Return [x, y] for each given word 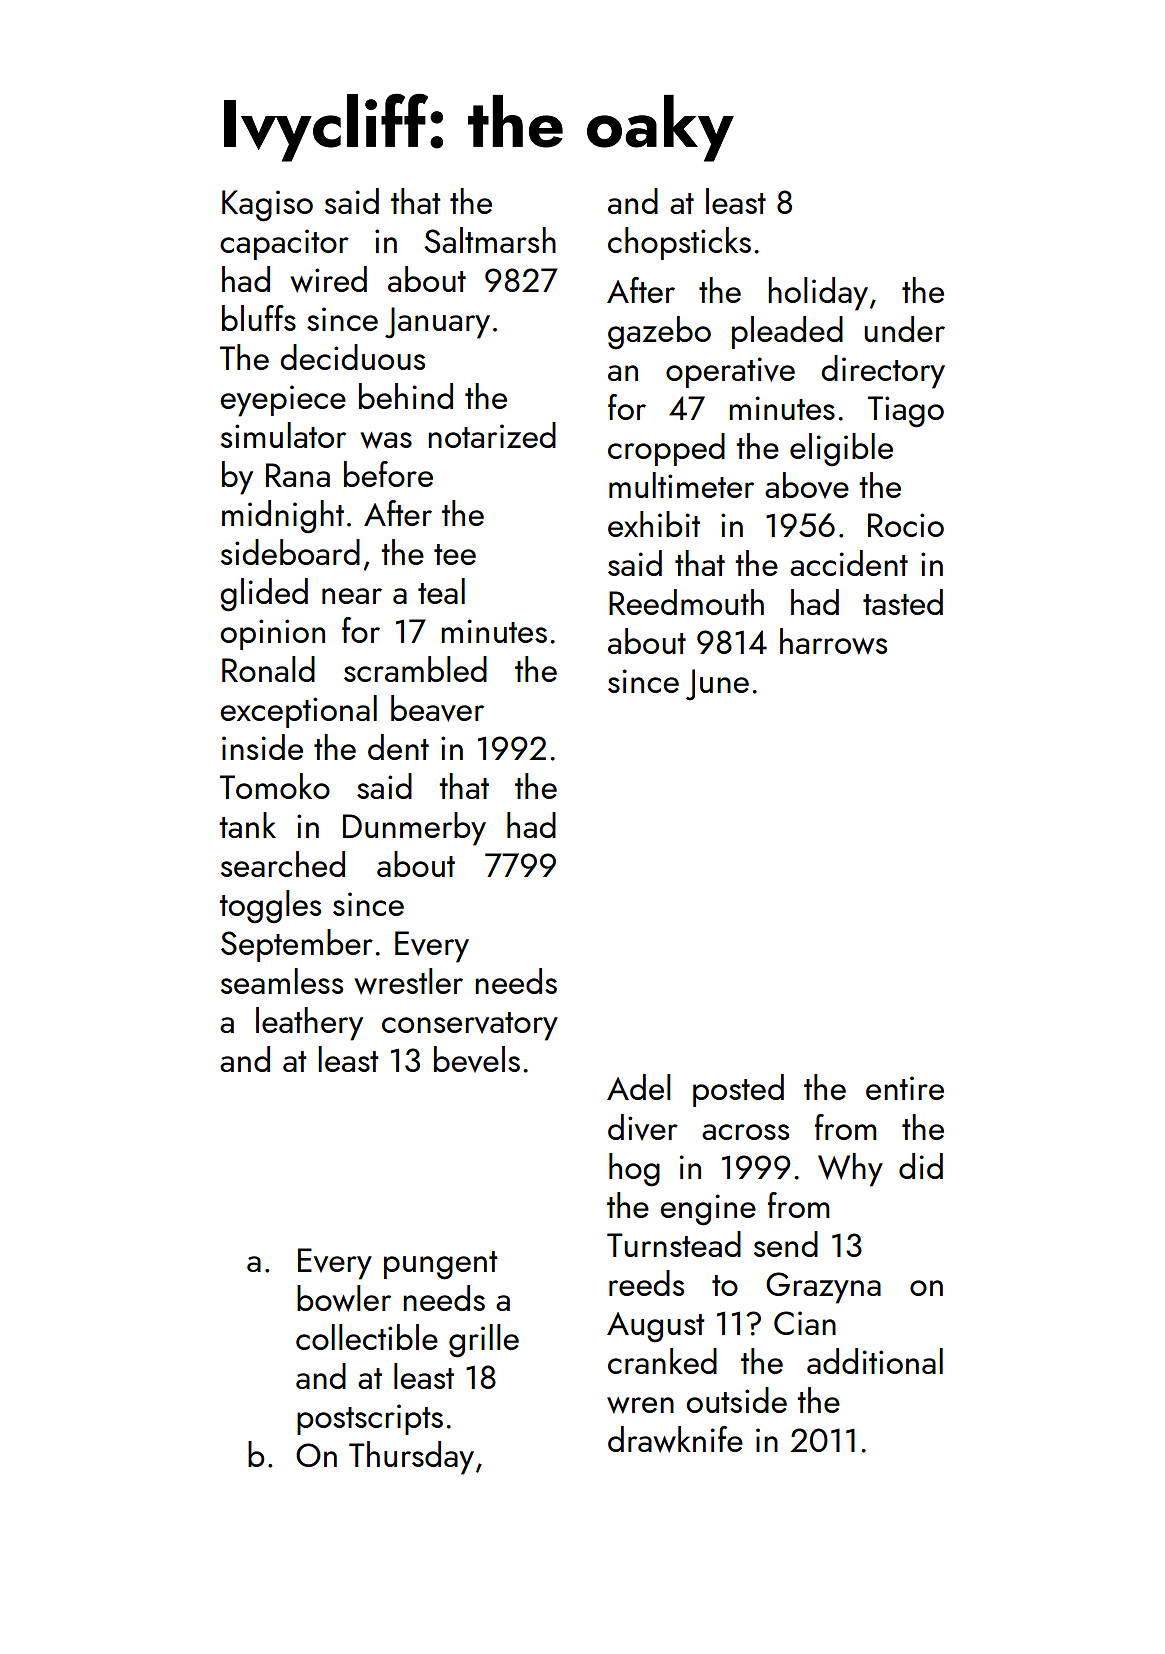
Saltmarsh [490, 240]
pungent [441, 1265]
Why [850, 1170]
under [904, 329]
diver [643, 1127]
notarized [492, 435]
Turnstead [674, 1244]
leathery [309, 1024]
